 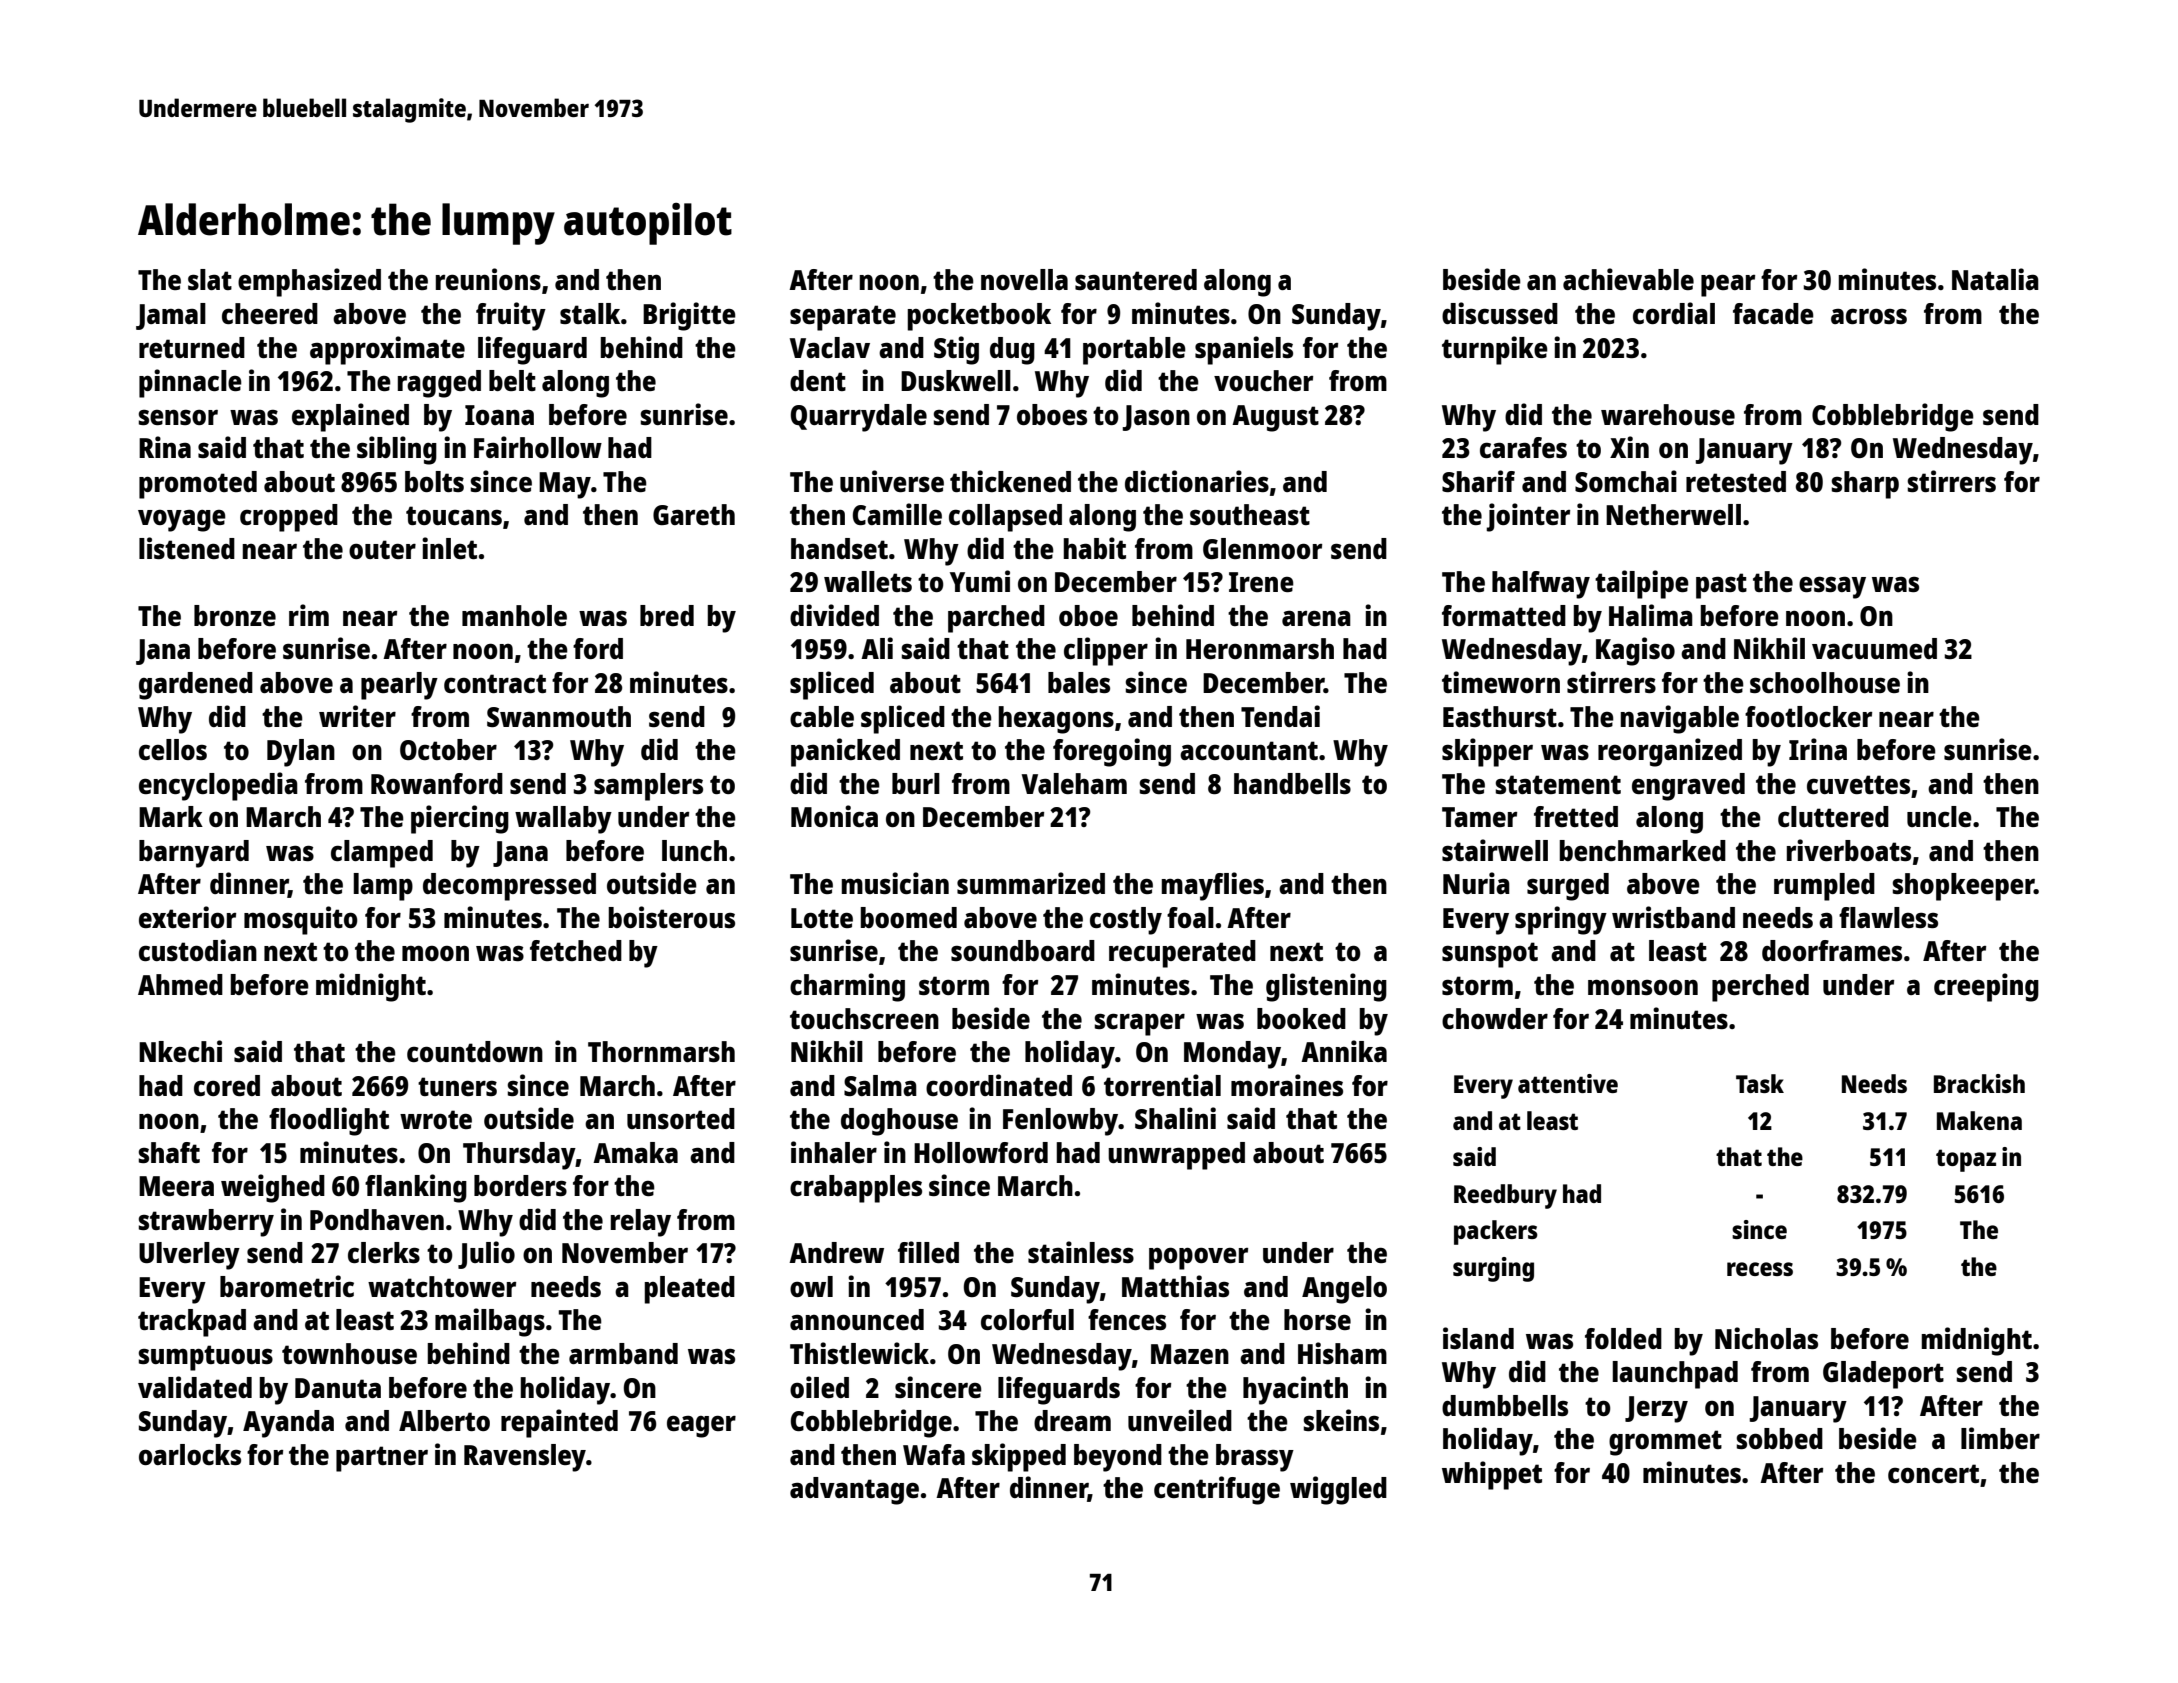 What do you see at coordinates (190, 1454) in the document?
I see `oarlocks` at bounding box center [190, 1454].
